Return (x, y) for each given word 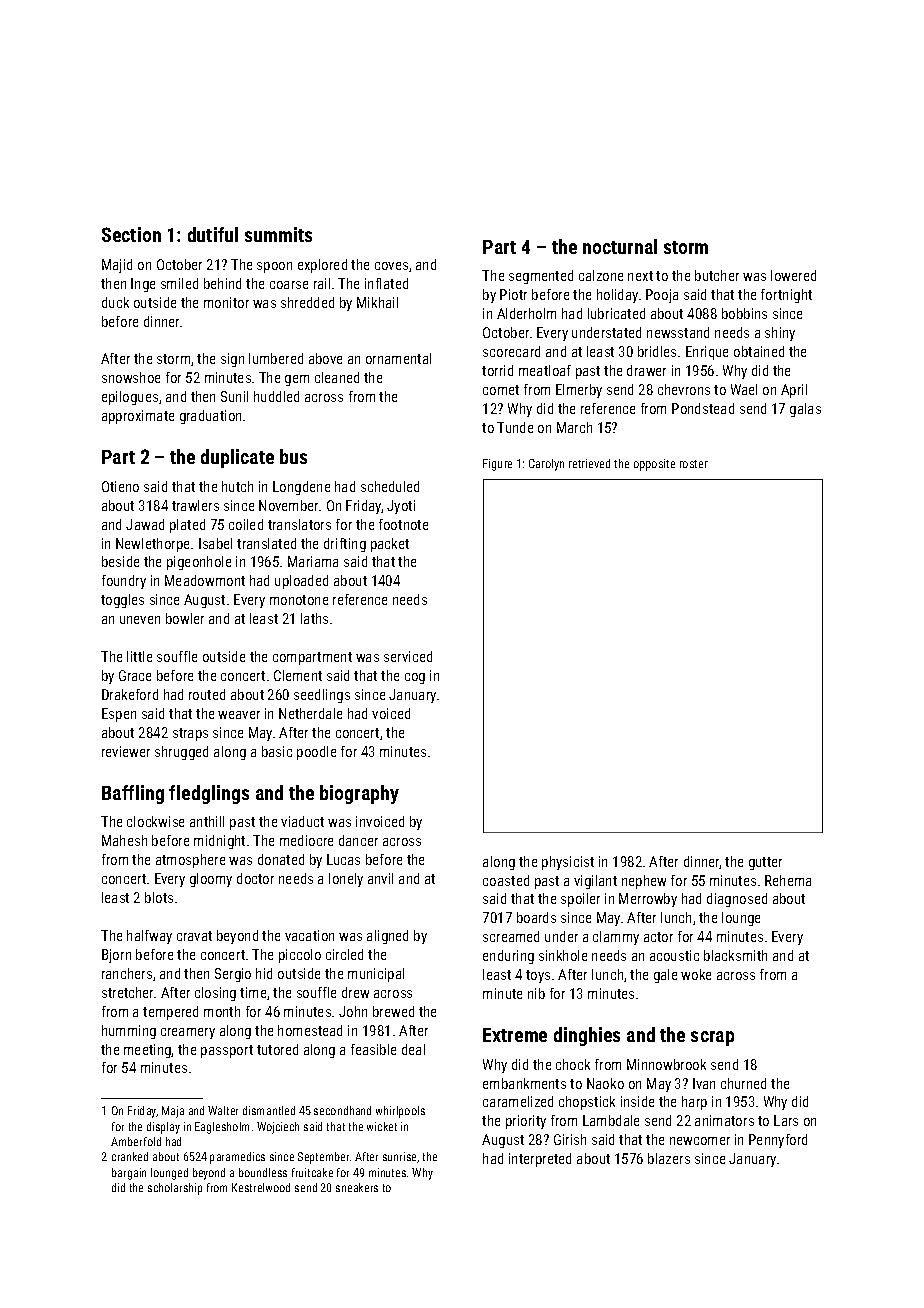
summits (278, 234)
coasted (506, 880)
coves (391, 266)
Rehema (788, 880)
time (253, 992)
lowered (793, 275)
